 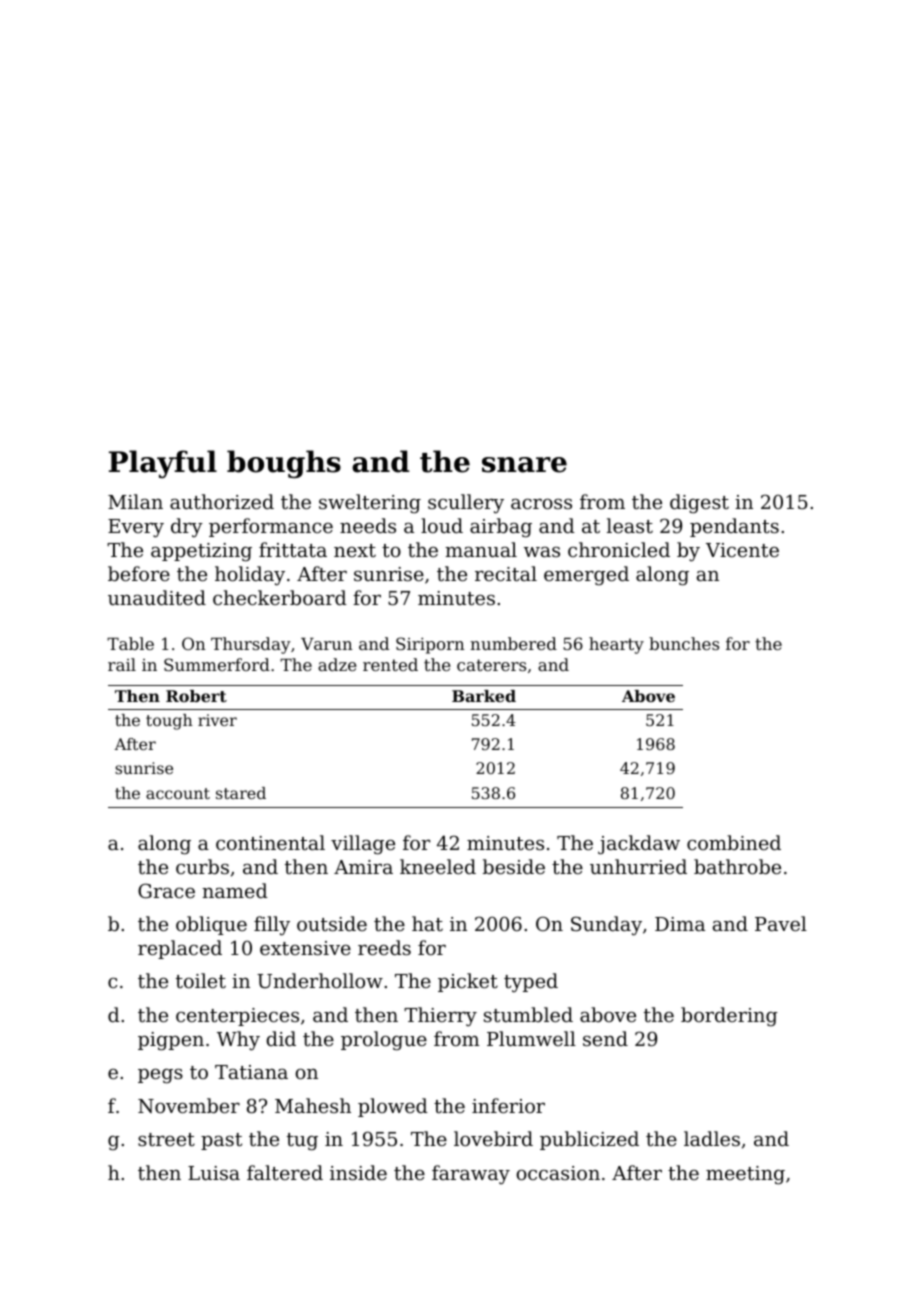 I want to click on Grace, so click(x=166, y=890).
